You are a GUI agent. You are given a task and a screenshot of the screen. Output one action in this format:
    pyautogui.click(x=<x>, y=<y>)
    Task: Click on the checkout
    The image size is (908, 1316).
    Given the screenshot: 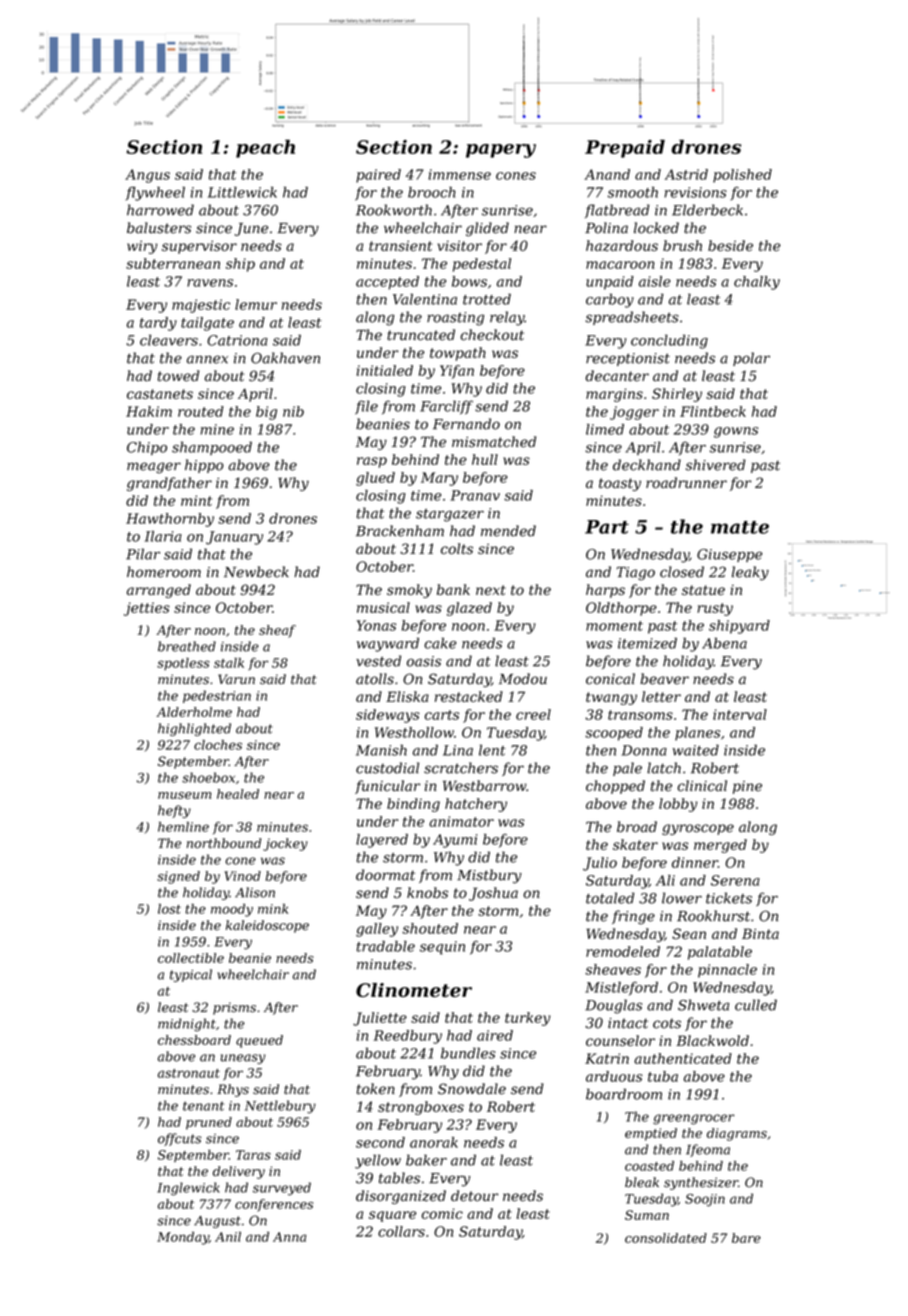 What is the action you would take?
    pyautogui.click(x=492, y=335)
